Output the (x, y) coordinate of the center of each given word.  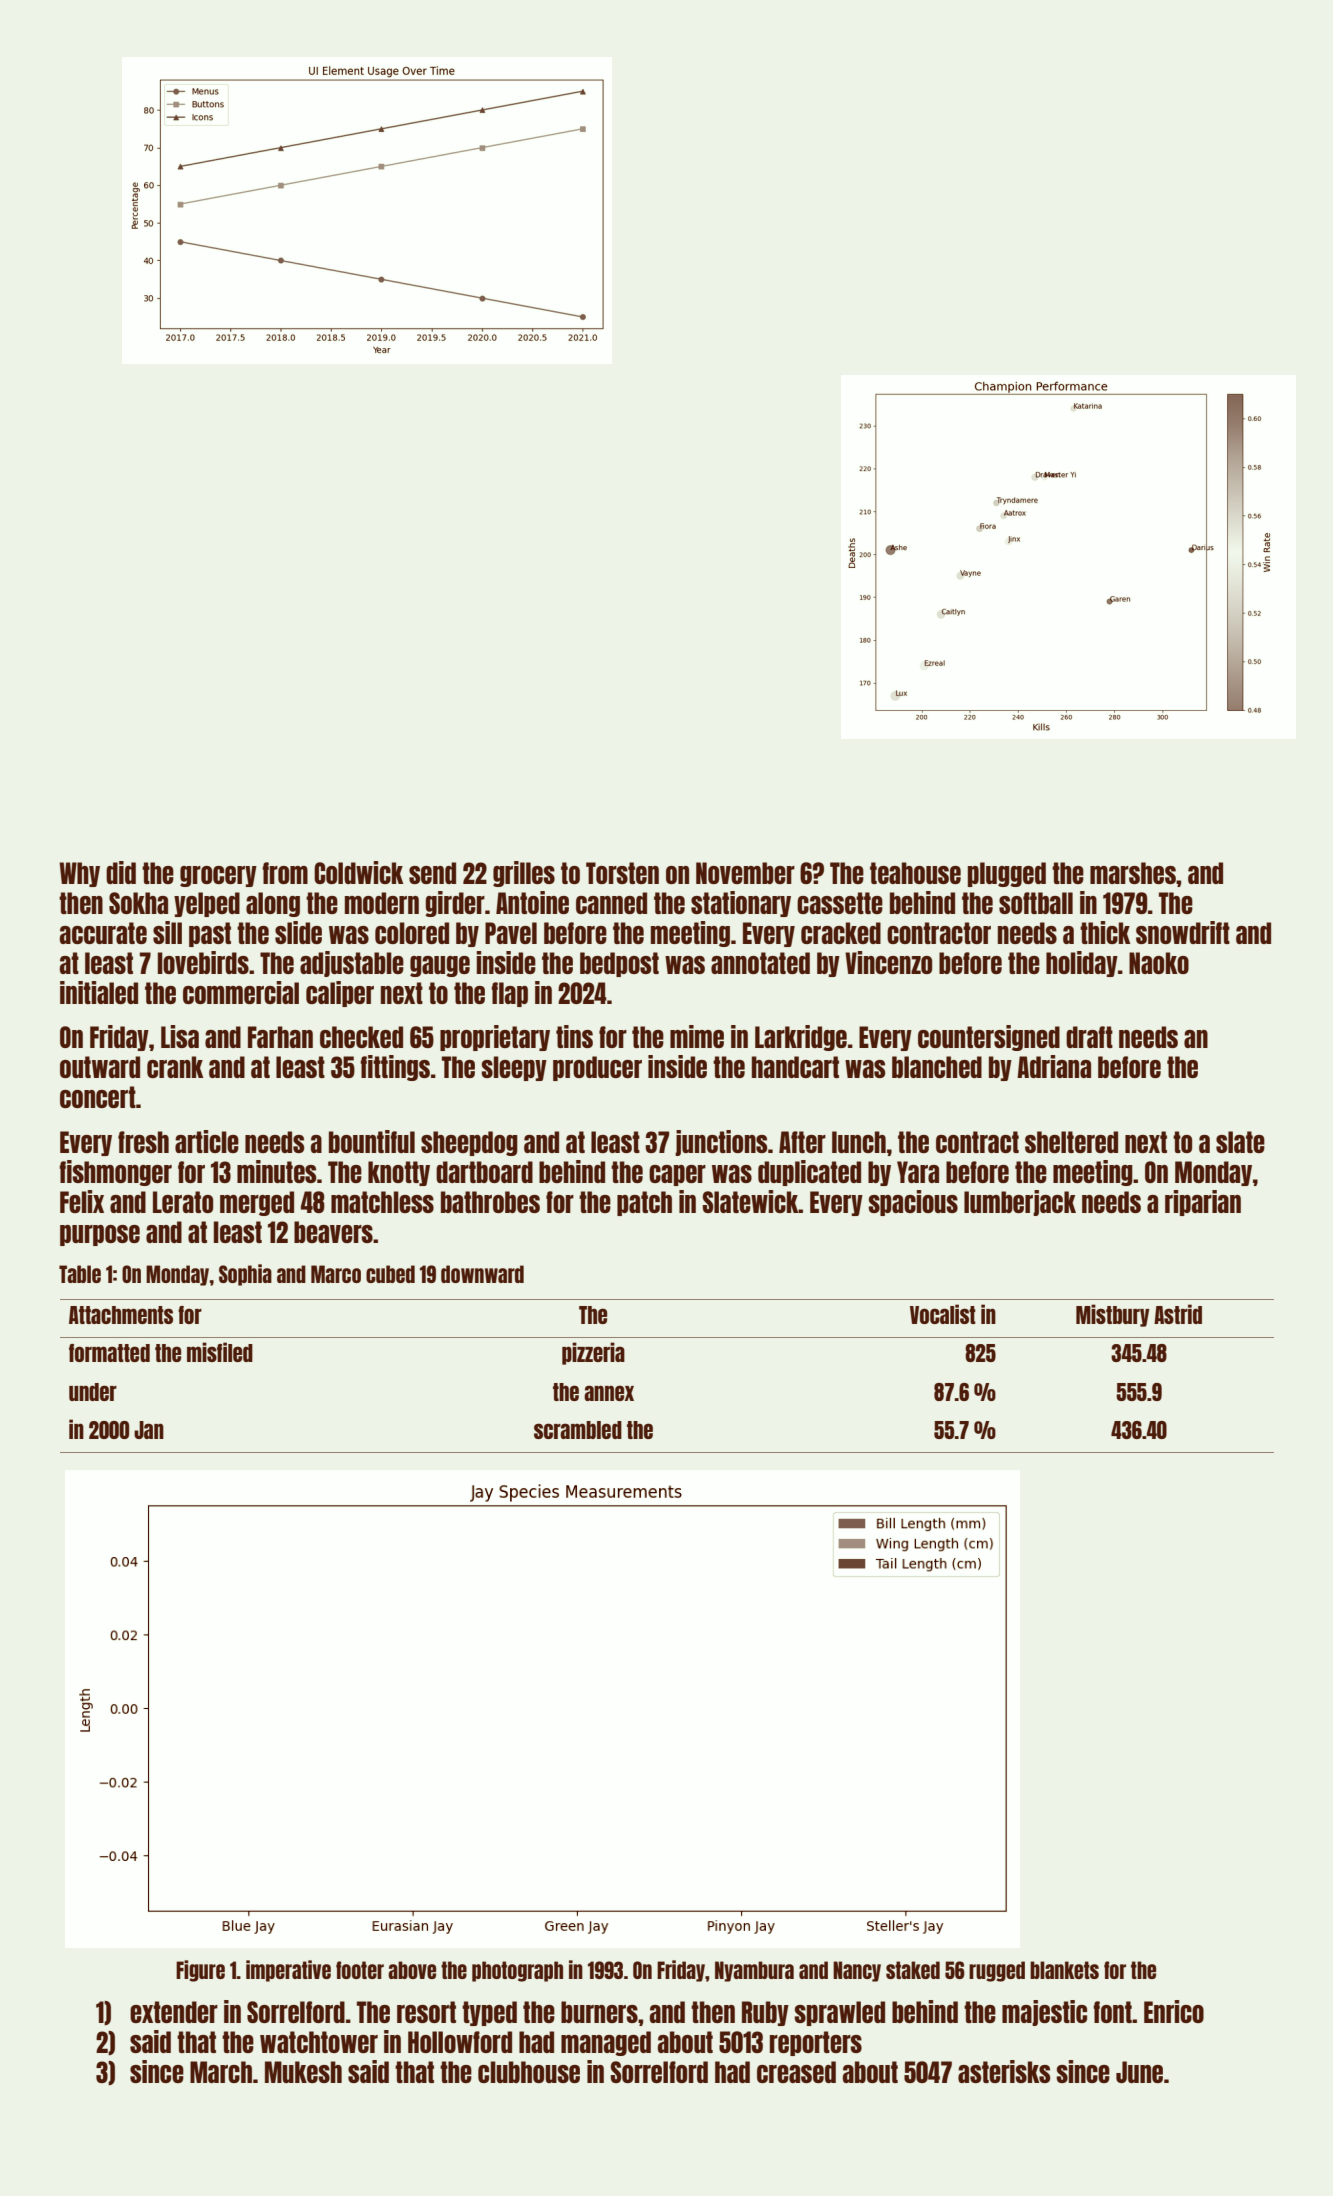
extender (174, 2012)
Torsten (622, 873)
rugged (997, 1971)
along (273, 904)
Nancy (857, 1971)
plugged (1007, 874)
